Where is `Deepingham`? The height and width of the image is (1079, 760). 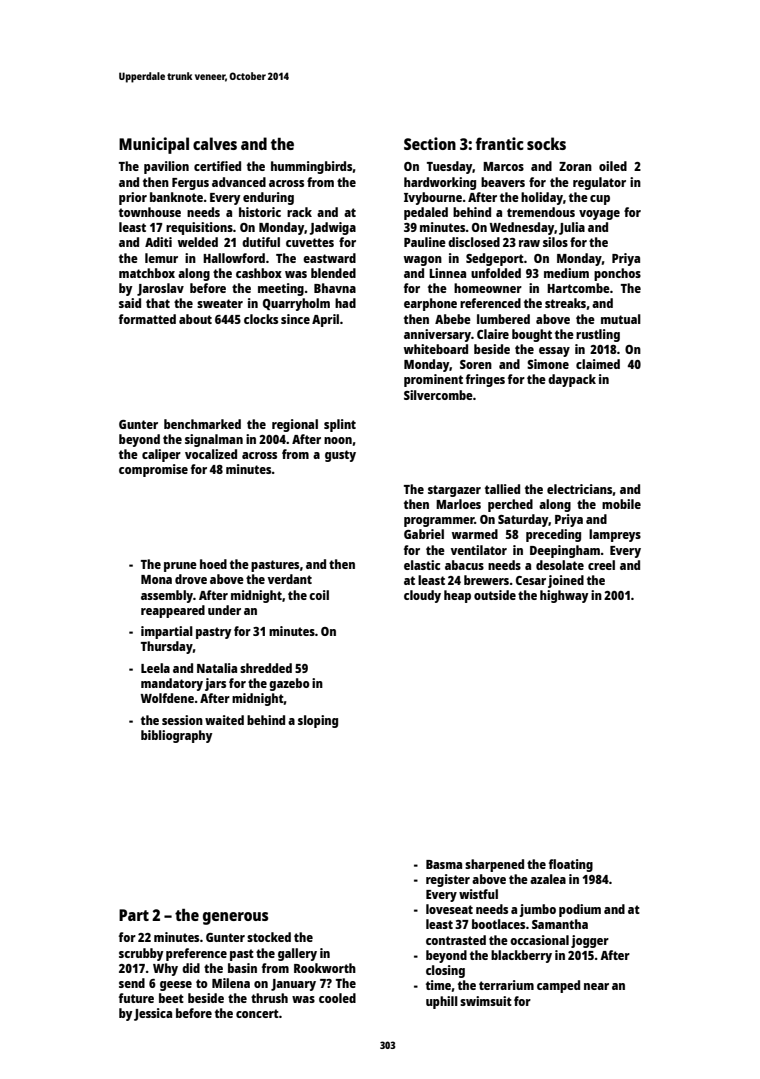 Deepingham is located at coordinates (565, 551).
